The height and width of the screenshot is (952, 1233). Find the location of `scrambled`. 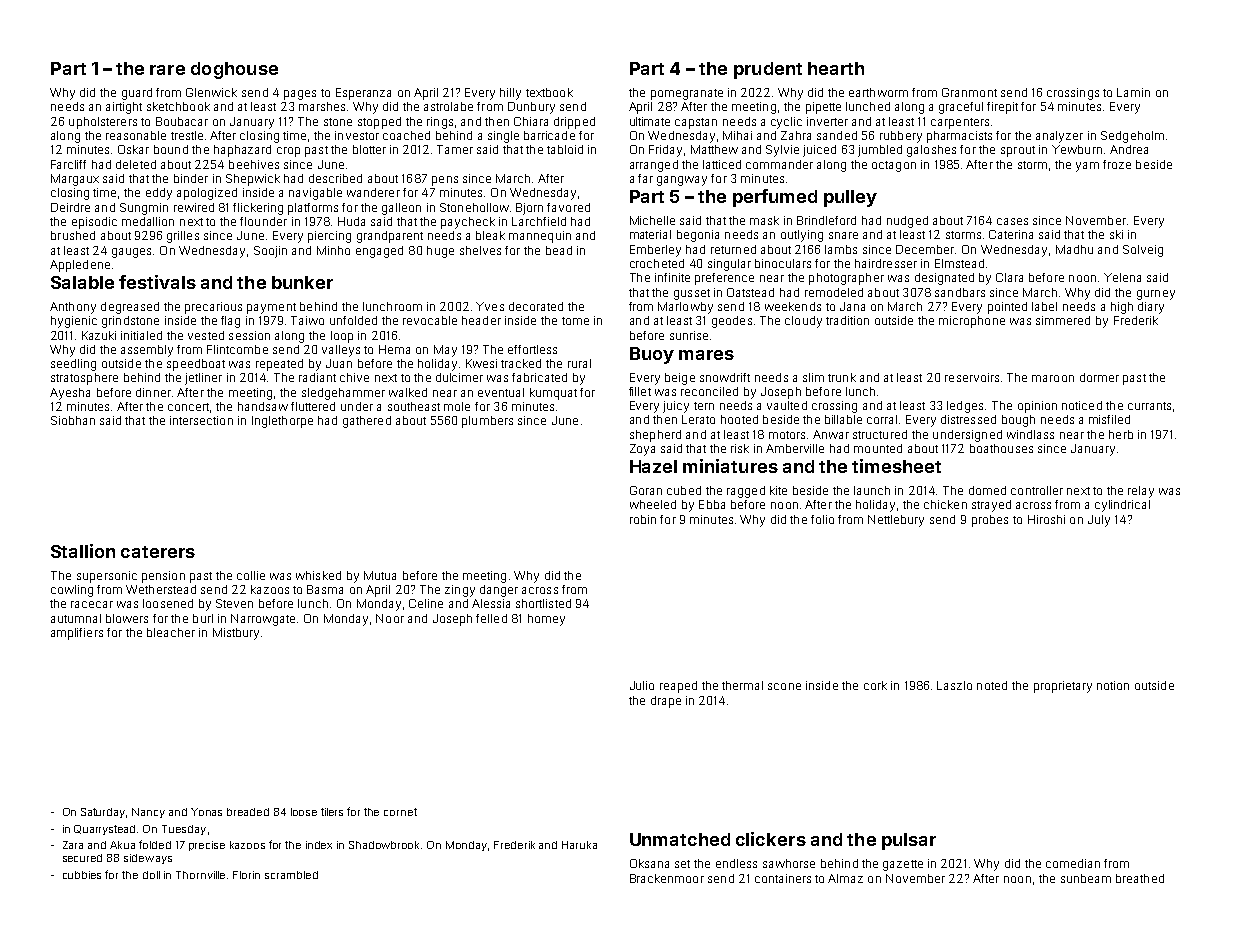

scrambled is located at coordinates (291, 875).
